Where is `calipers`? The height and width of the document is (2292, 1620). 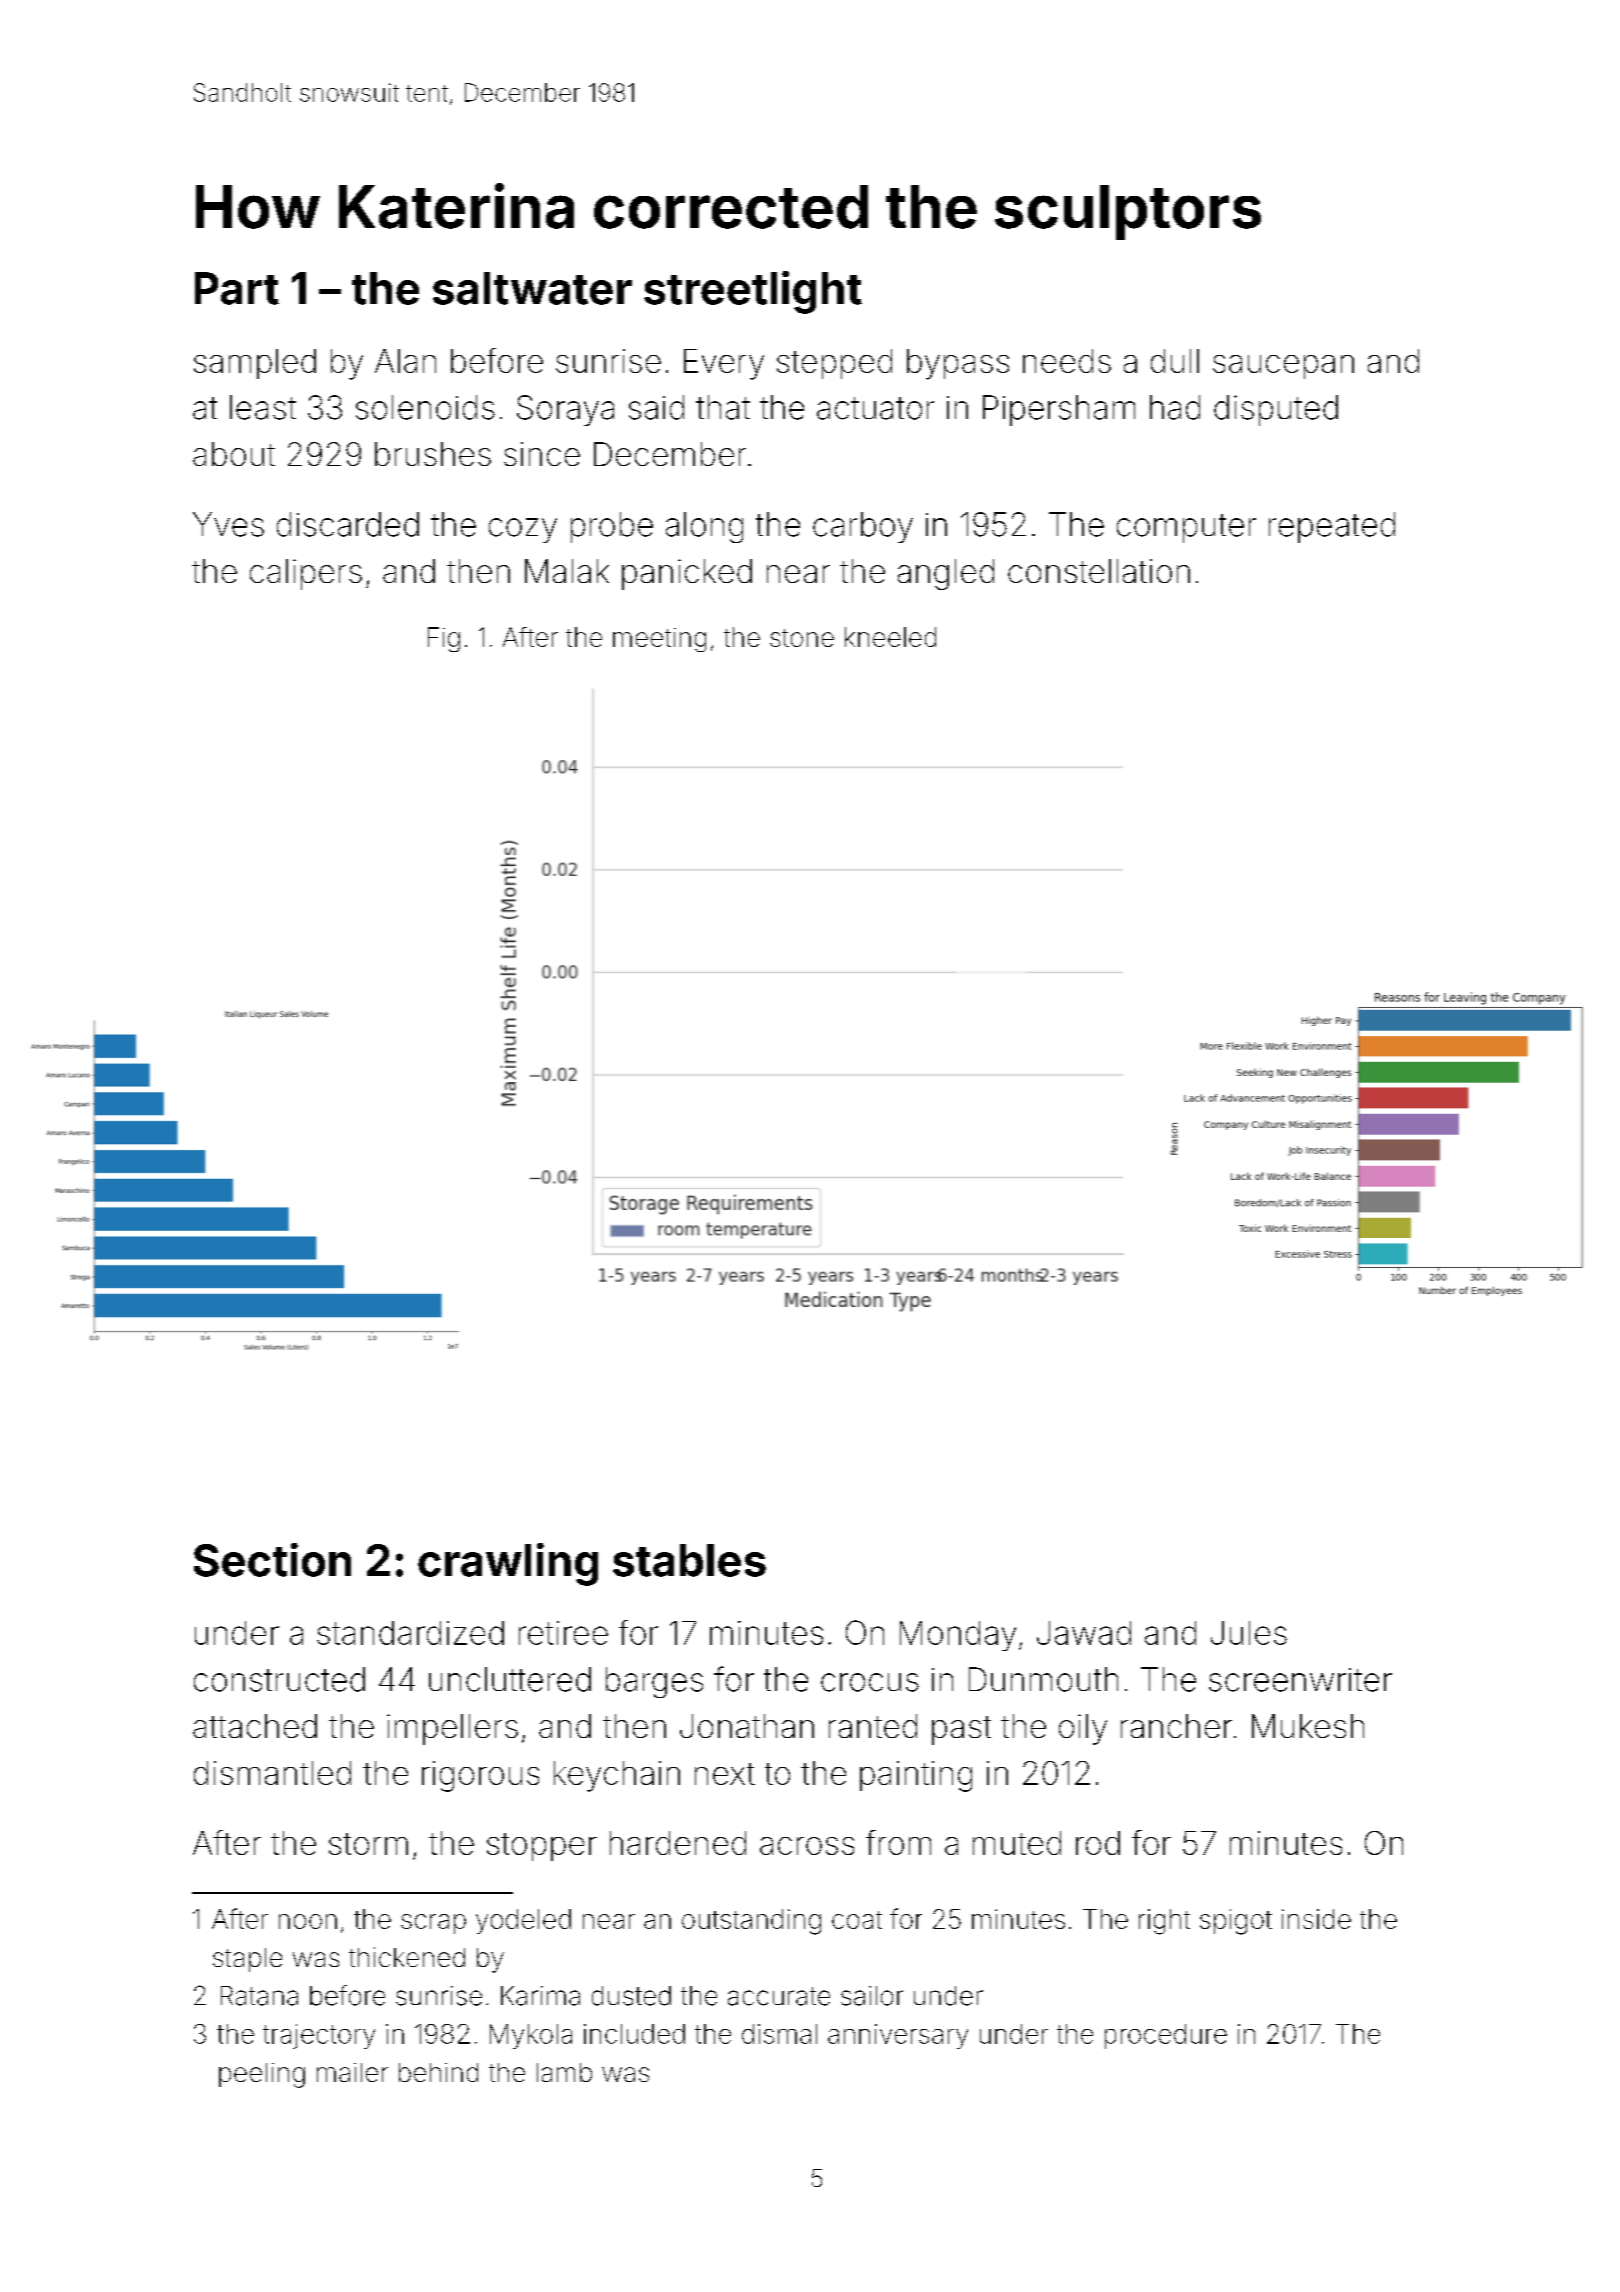 calipers is located at coordinates (306, 574).
